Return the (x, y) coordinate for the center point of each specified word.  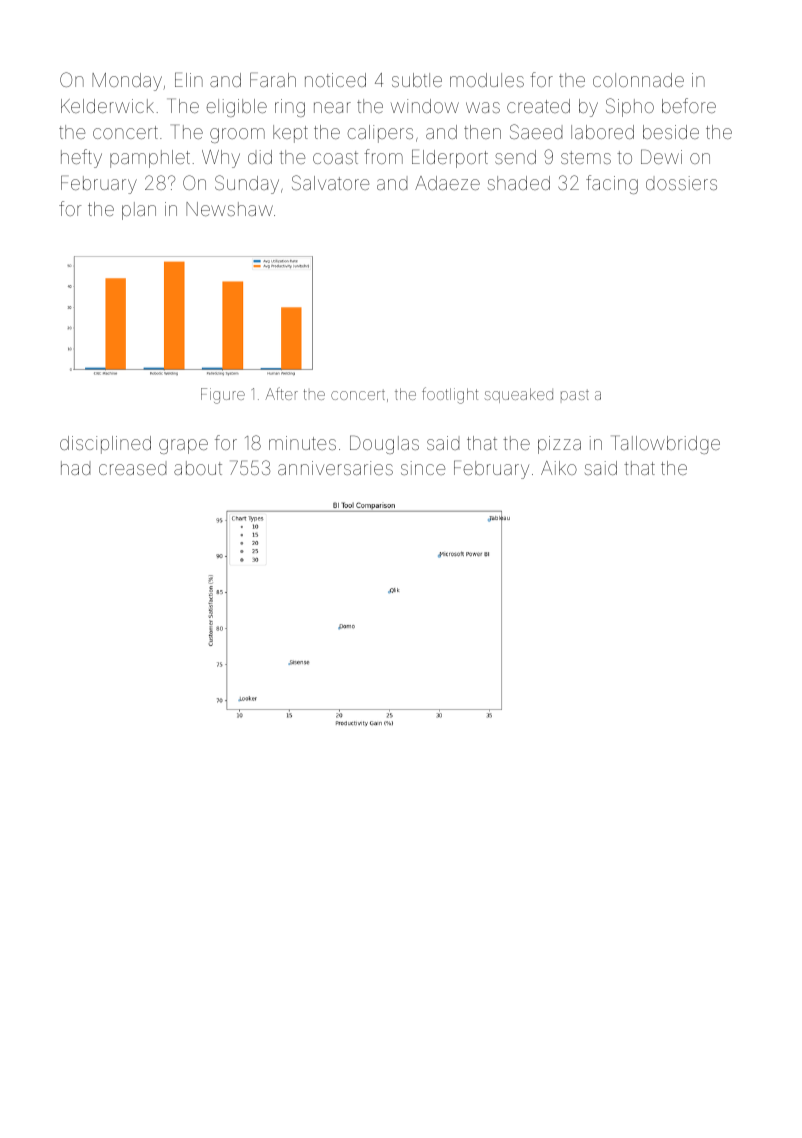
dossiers (681, 183)
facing (612, 184)
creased (132, 469)
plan (139, 211)
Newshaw (229, 209)
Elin (189, 79)
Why (221, 159)
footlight (450, 395)
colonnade (638, 80)
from (383, 156)
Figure (223, 396)
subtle (417, 80)
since (423, 468)
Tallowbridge (665, 444)
